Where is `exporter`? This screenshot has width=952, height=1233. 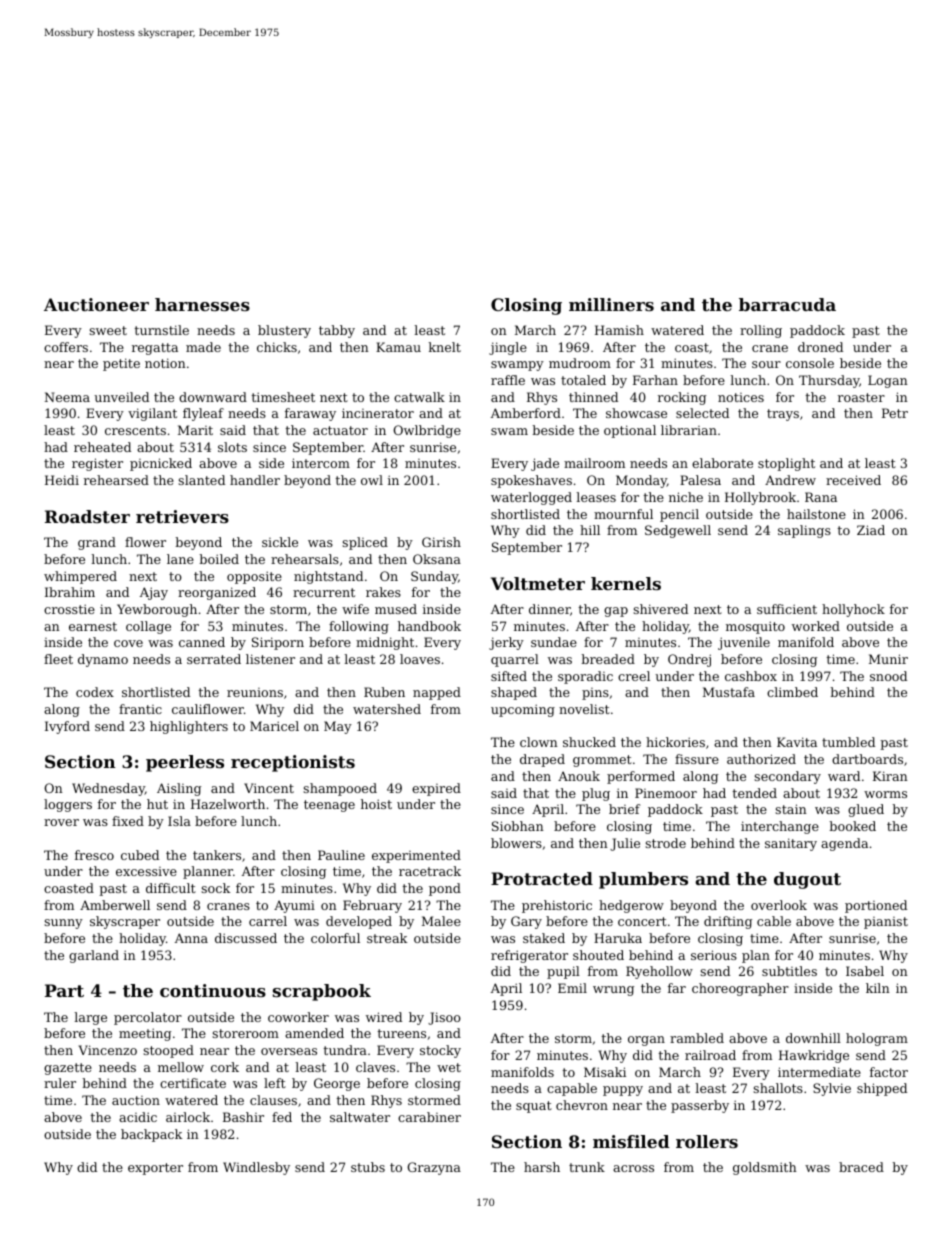 exporter is located at coordinates (155, 1169).
